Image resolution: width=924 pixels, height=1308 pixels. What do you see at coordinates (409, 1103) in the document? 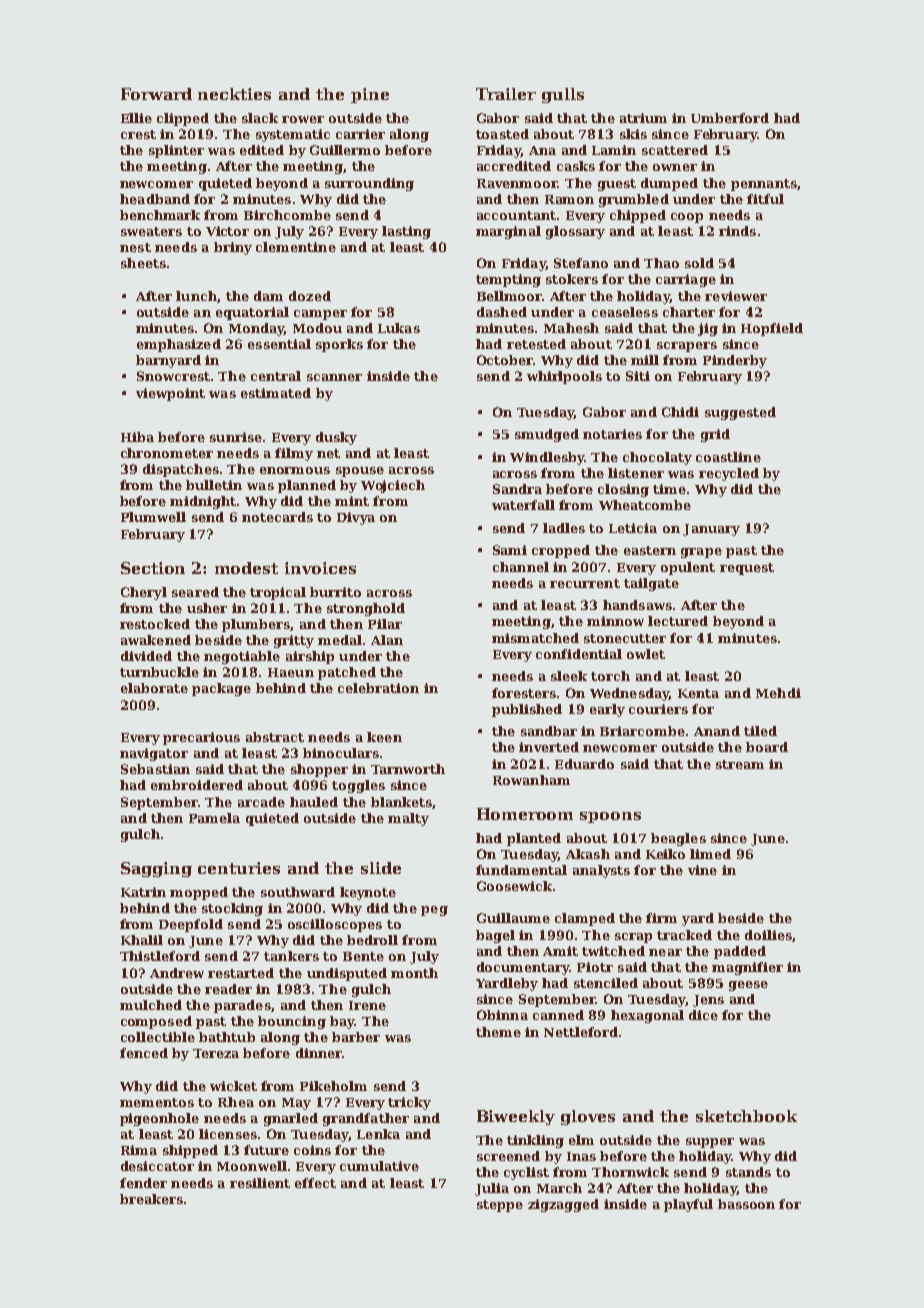
I see `tricky` at bounding box center [409, 1103].
